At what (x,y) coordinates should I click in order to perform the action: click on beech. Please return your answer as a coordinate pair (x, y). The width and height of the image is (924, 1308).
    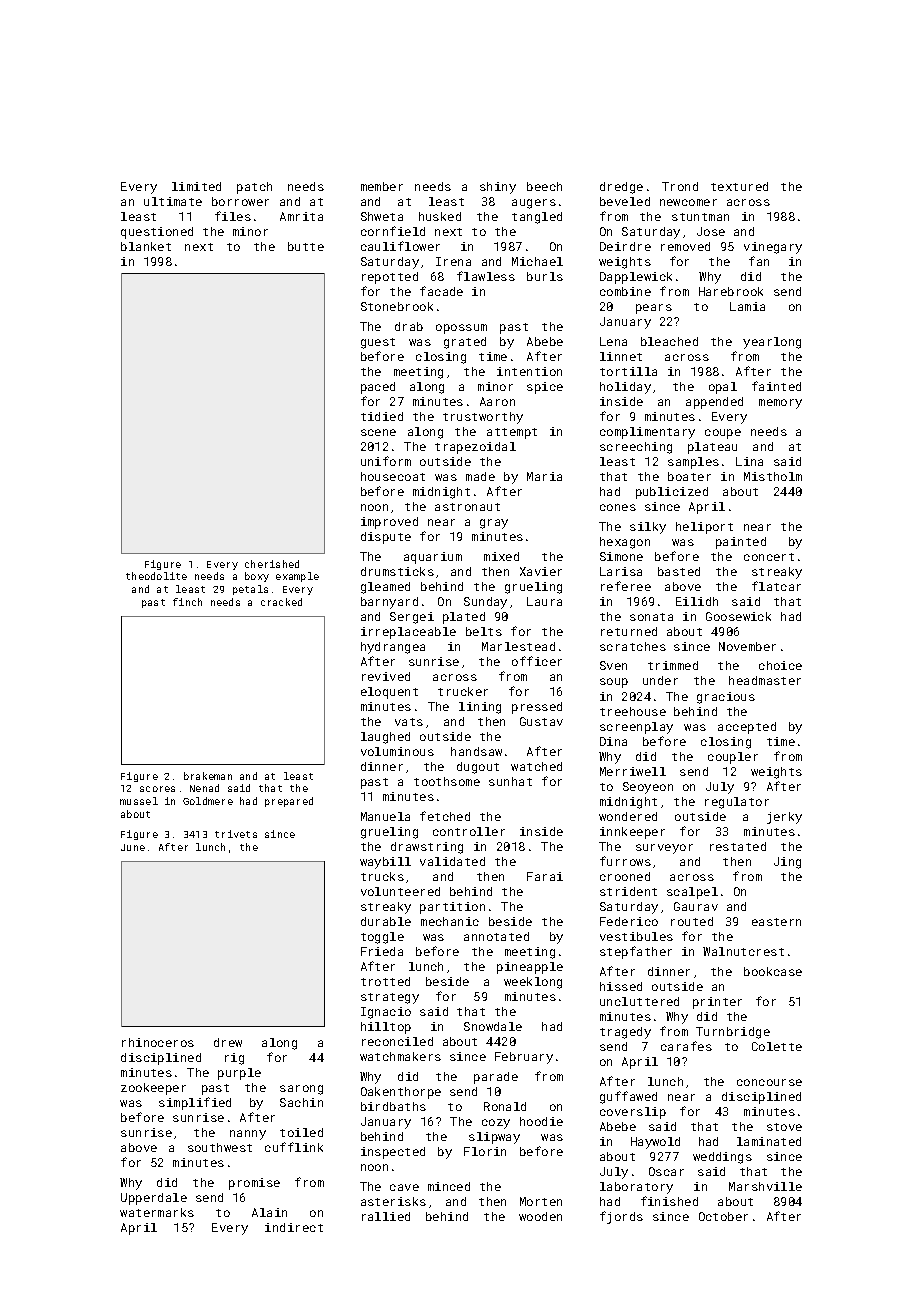
    Looking at the image, I should click on (544, 186).
